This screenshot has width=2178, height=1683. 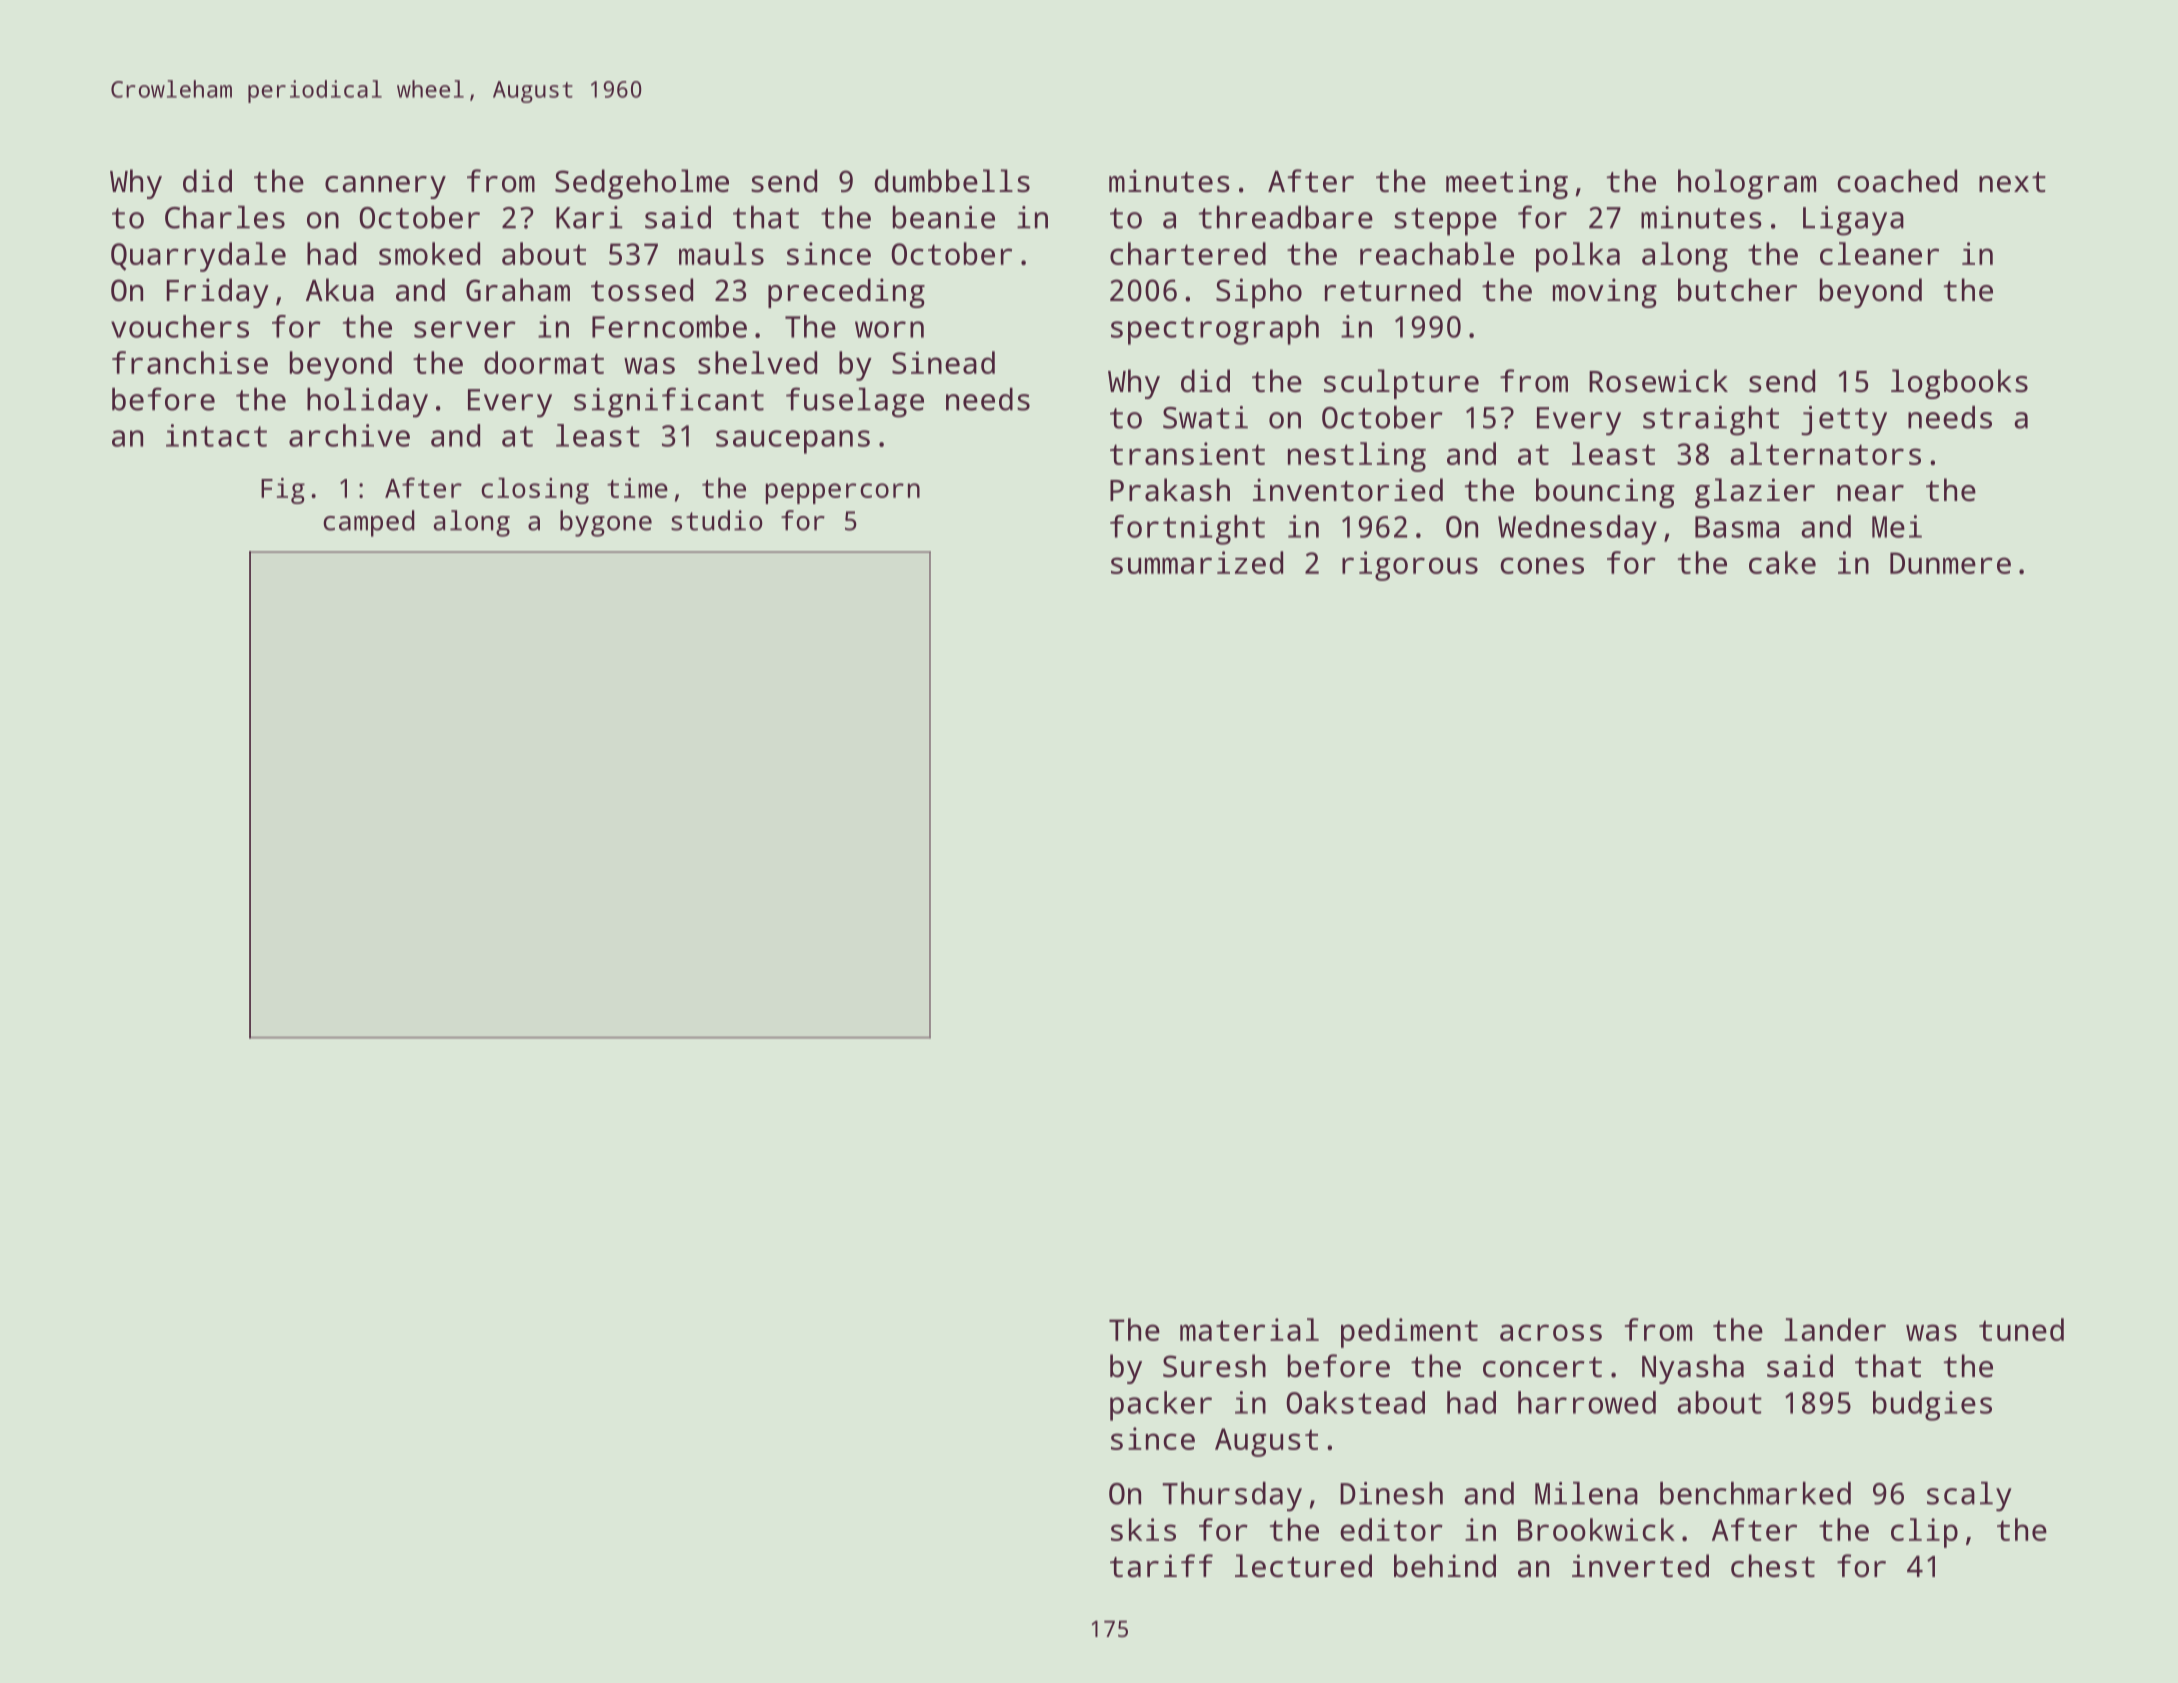 I want to click on dumbbells, so click(x=952, y=181).
